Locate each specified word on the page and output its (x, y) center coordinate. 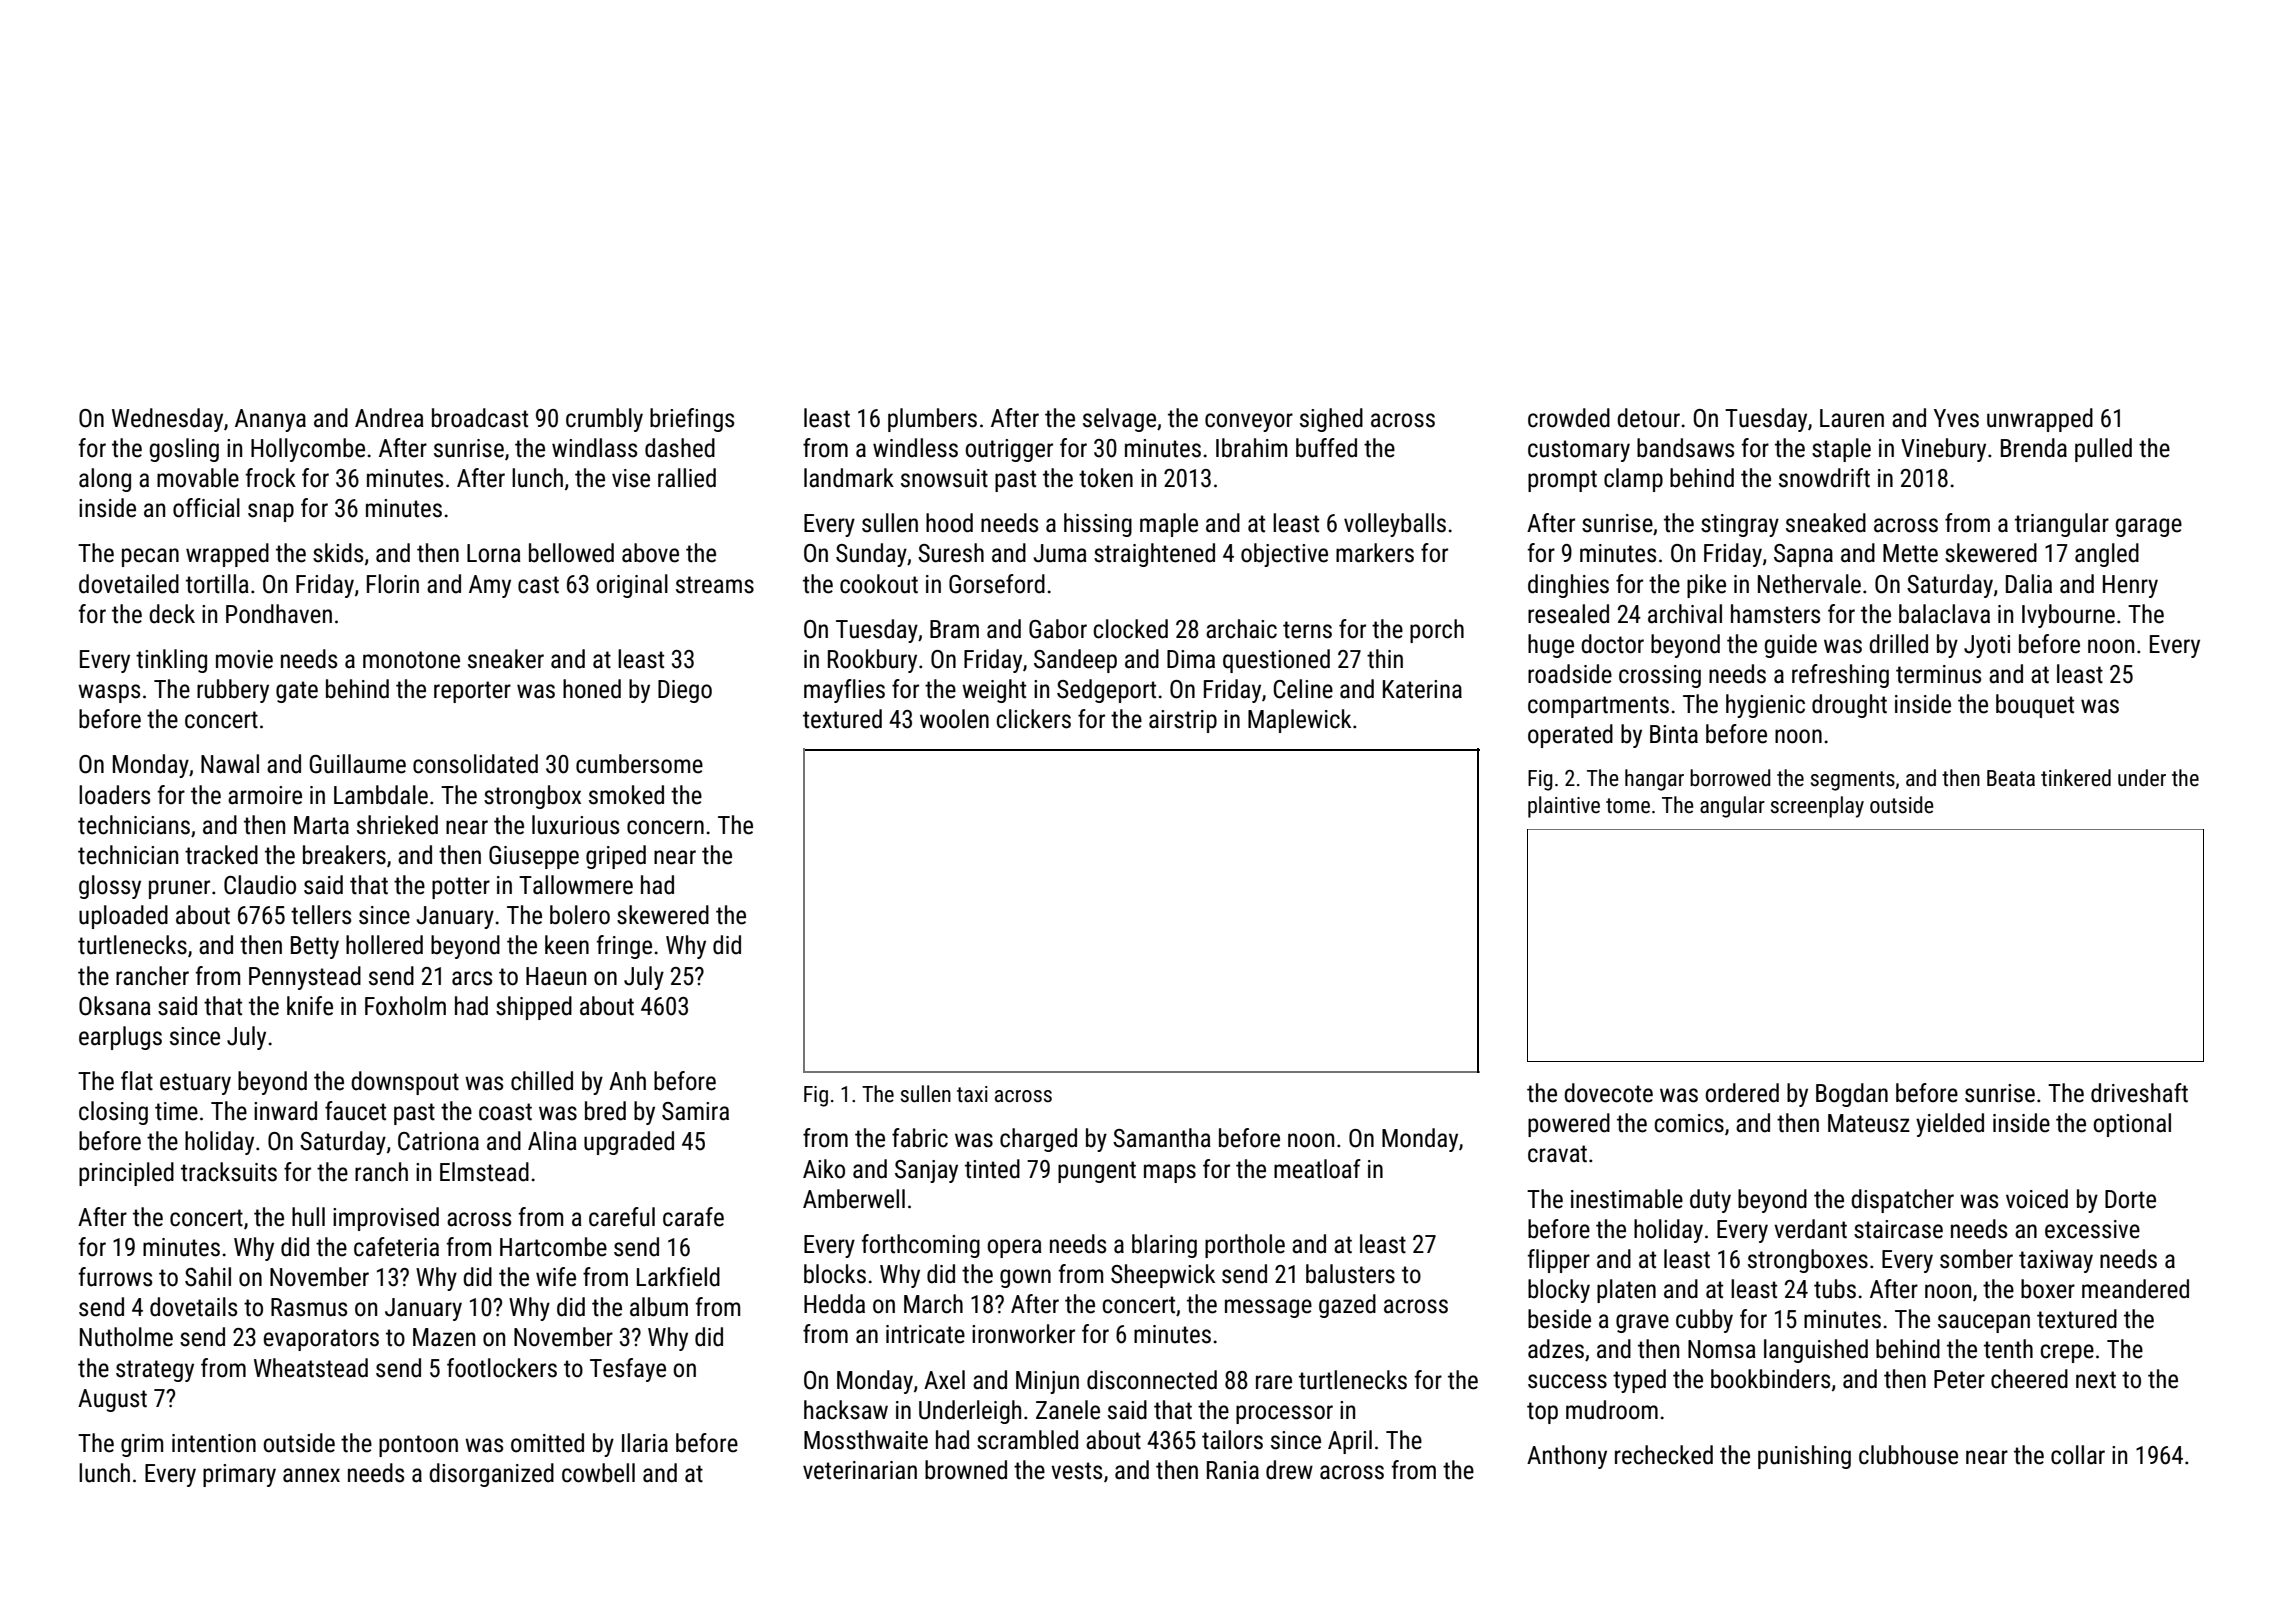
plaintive (1564, 807)
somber (1976, 1259)
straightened (1154, 555)
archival (1685, 614)
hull (308, 1217)
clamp (1633, 480)
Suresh (951, 553)
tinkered (2076, 778)
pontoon (418, 1446)
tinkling (171, 661)
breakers (344, 855)
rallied (687, 478)
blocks (835, 1274)
